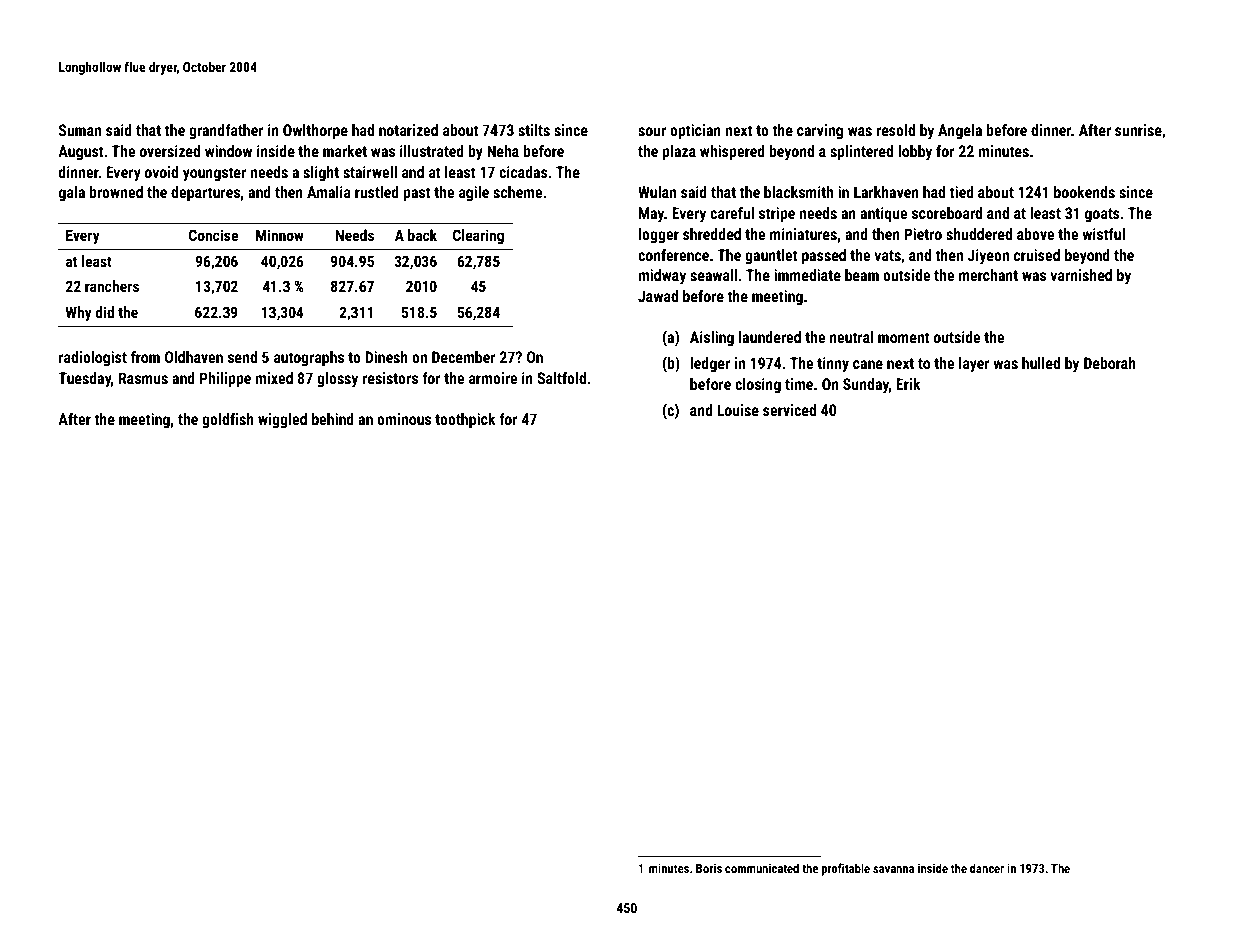 This image has height=952, width=1233. I want to click on Louise, so click(738, 410).
